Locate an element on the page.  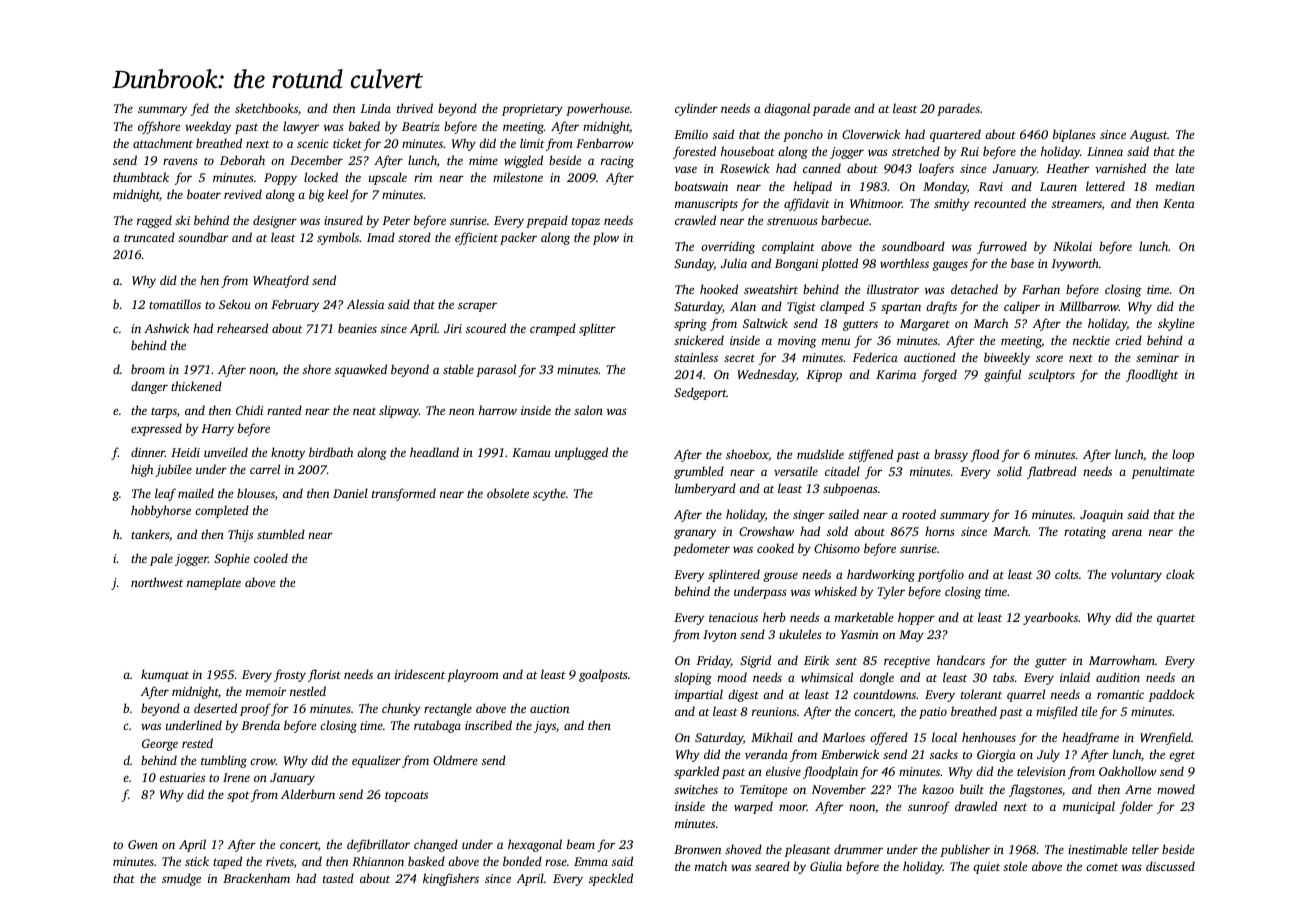
estuaries is located at coordinates (182, 777).
